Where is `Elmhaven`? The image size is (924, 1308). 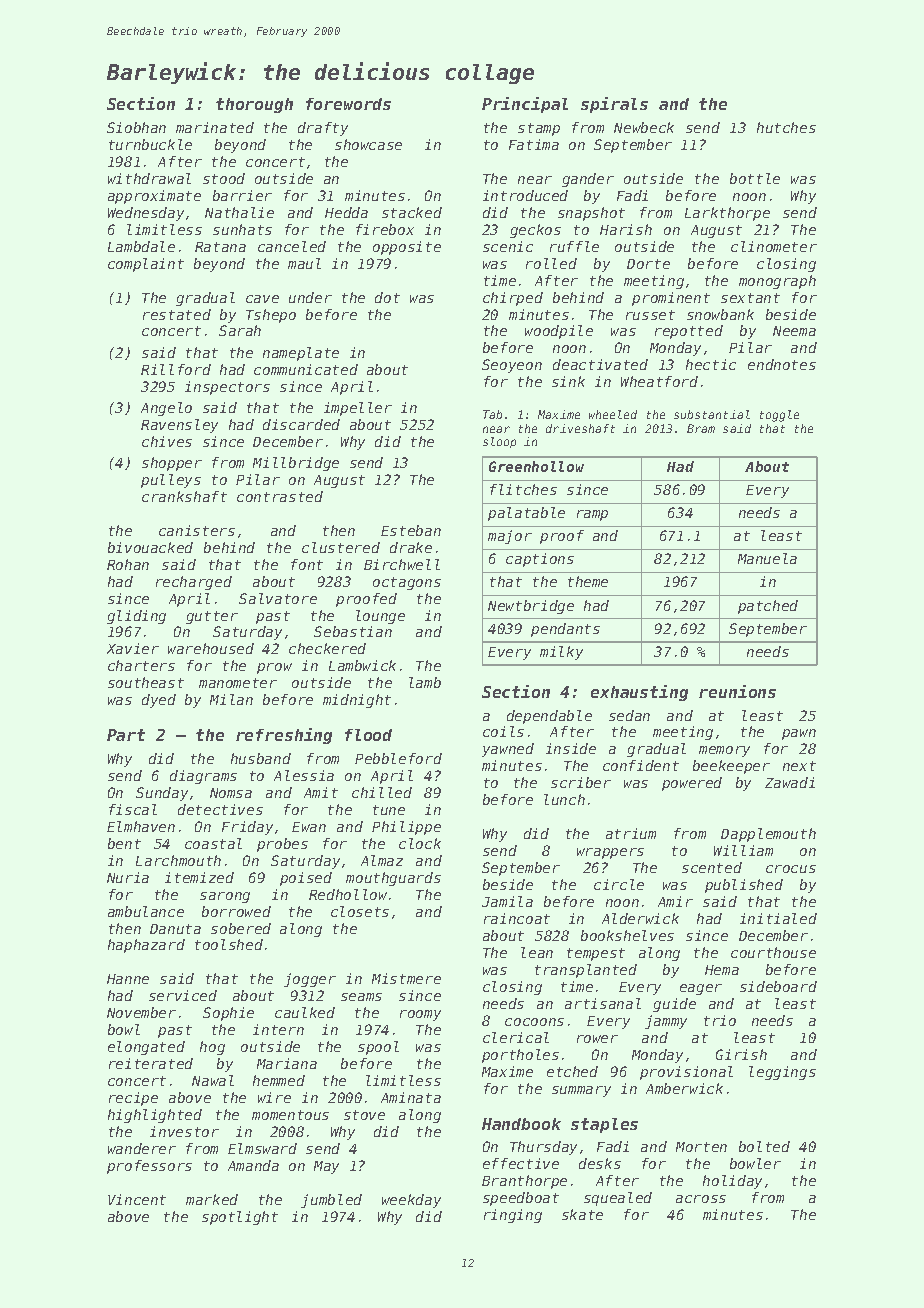 Elmhaven is located at coordinates (141, 826).
